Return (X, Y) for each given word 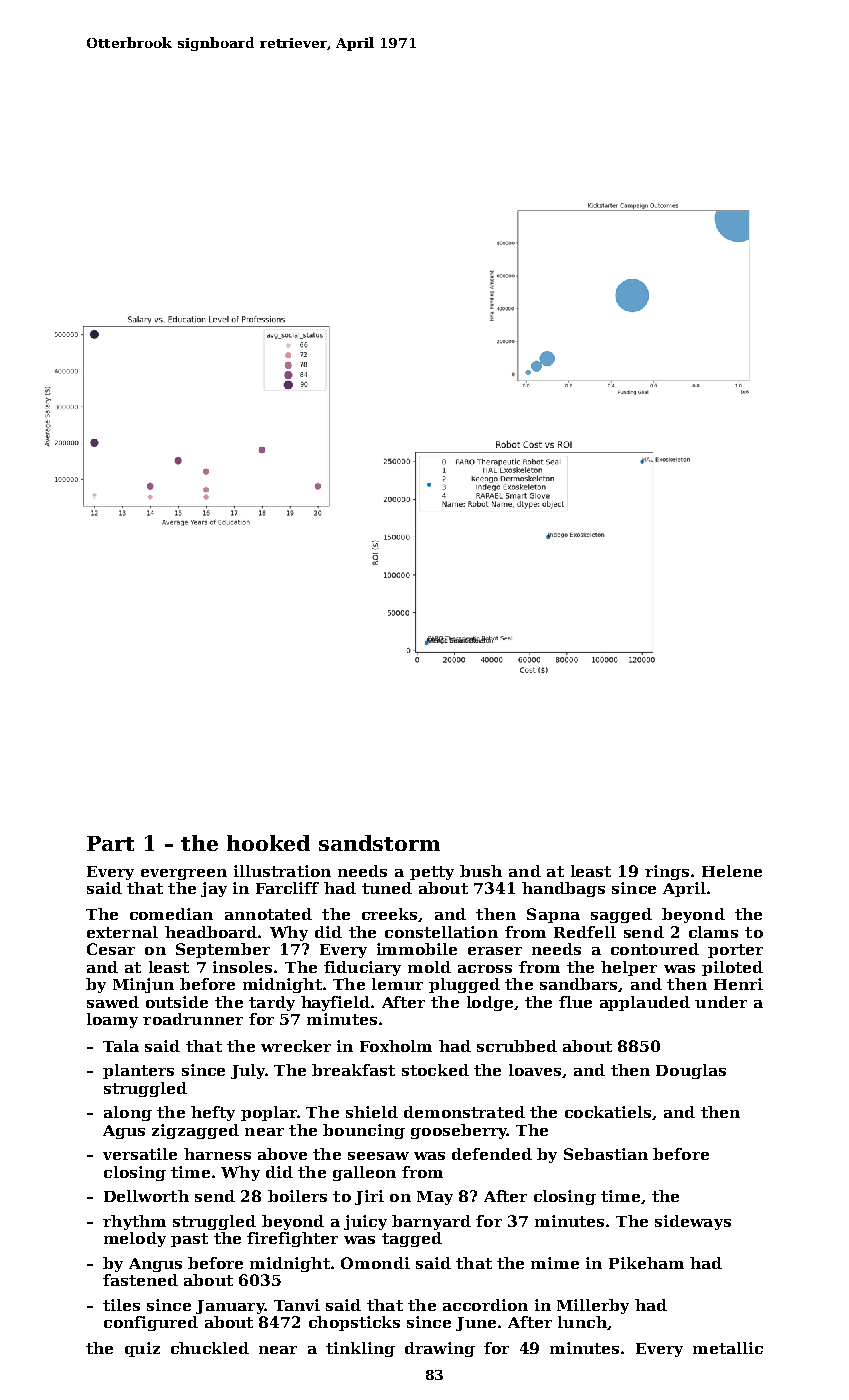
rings (667, 872)
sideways (693, 1222)
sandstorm (379, 843)
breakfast (353, 1070)
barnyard (431, 1222)
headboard (211, 932)
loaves (535, 1070)
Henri (738, 984)
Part (110, 843)
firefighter (292, 1239)
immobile (417, 949)
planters (138, 1071)
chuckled (210, 1348)
